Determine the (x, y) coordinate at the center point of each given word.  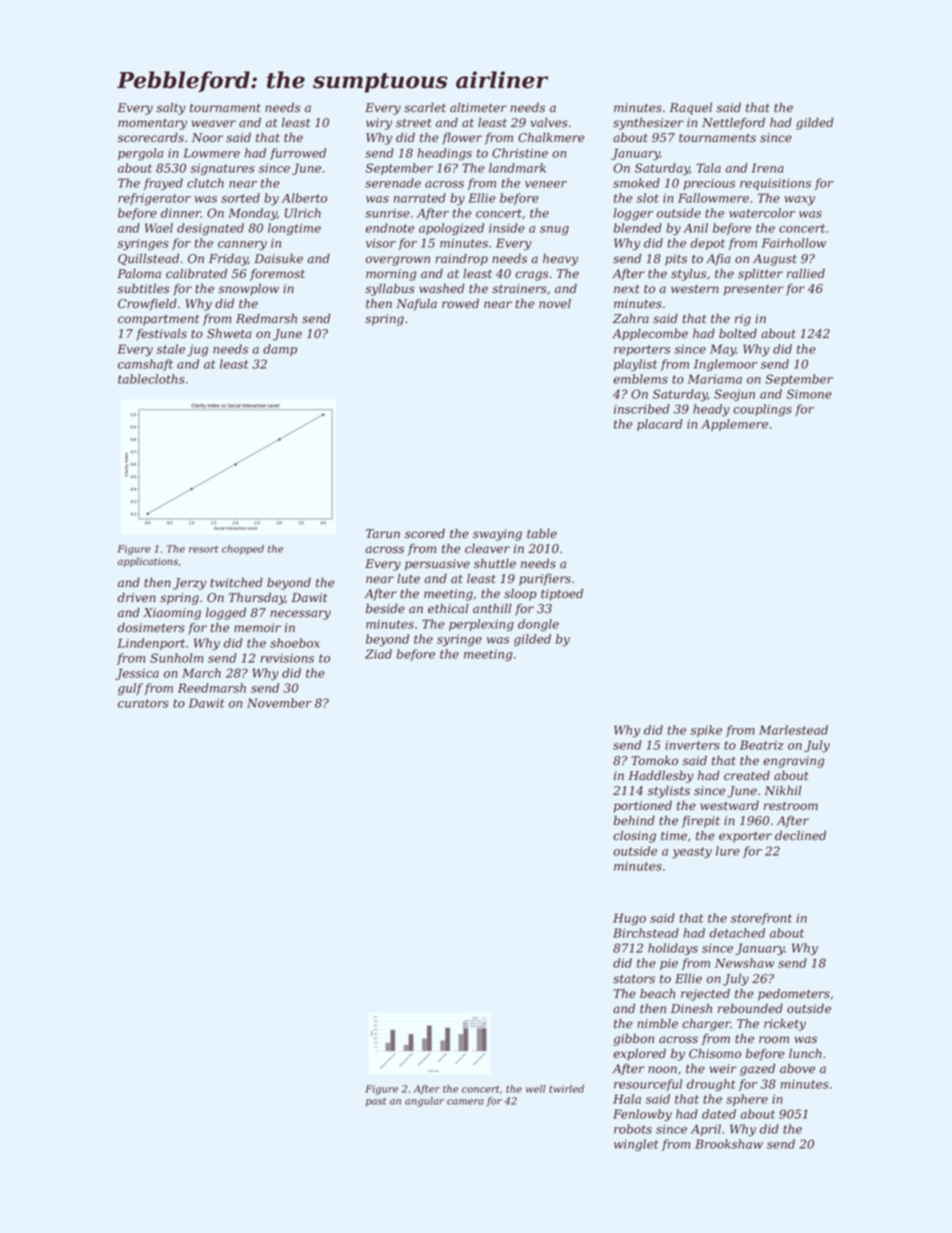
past (376, 1102)
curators (143, 703)
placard (660, 425)
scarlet (425, 107)
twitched (236, 582)
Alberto (304, 198)
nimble (657, 1023)
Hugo (629, 919)
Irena (768, 168)
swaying (497, 535)
